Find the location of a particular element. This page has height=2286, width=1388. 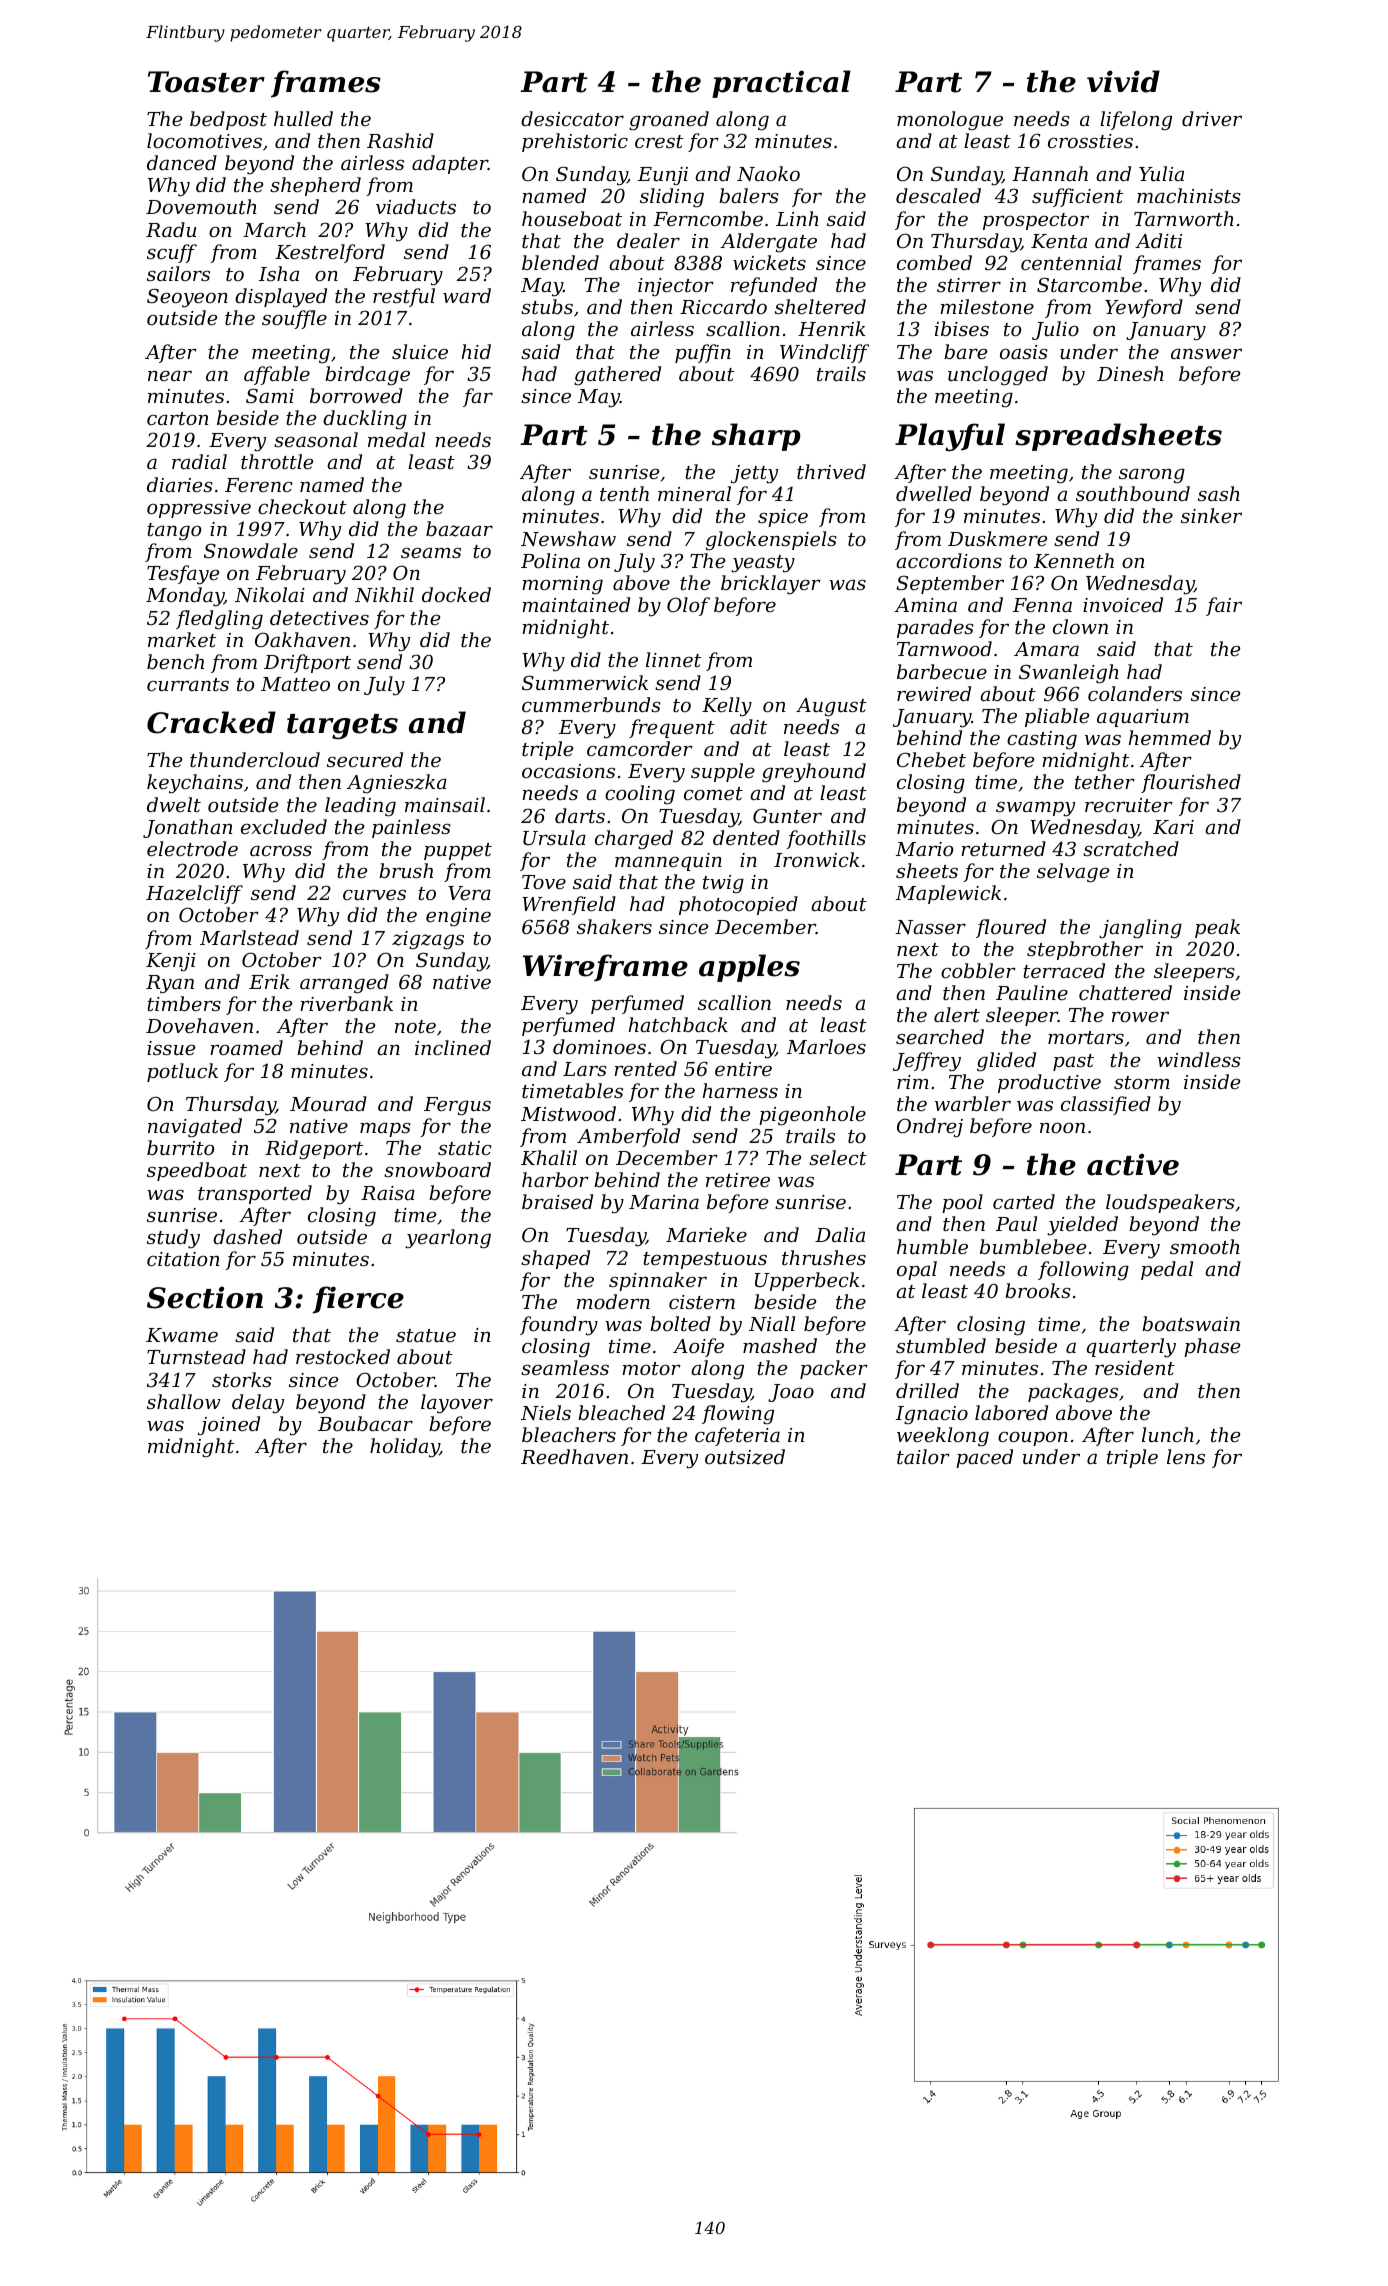

holiday is located at coordinates (405, 1448).
